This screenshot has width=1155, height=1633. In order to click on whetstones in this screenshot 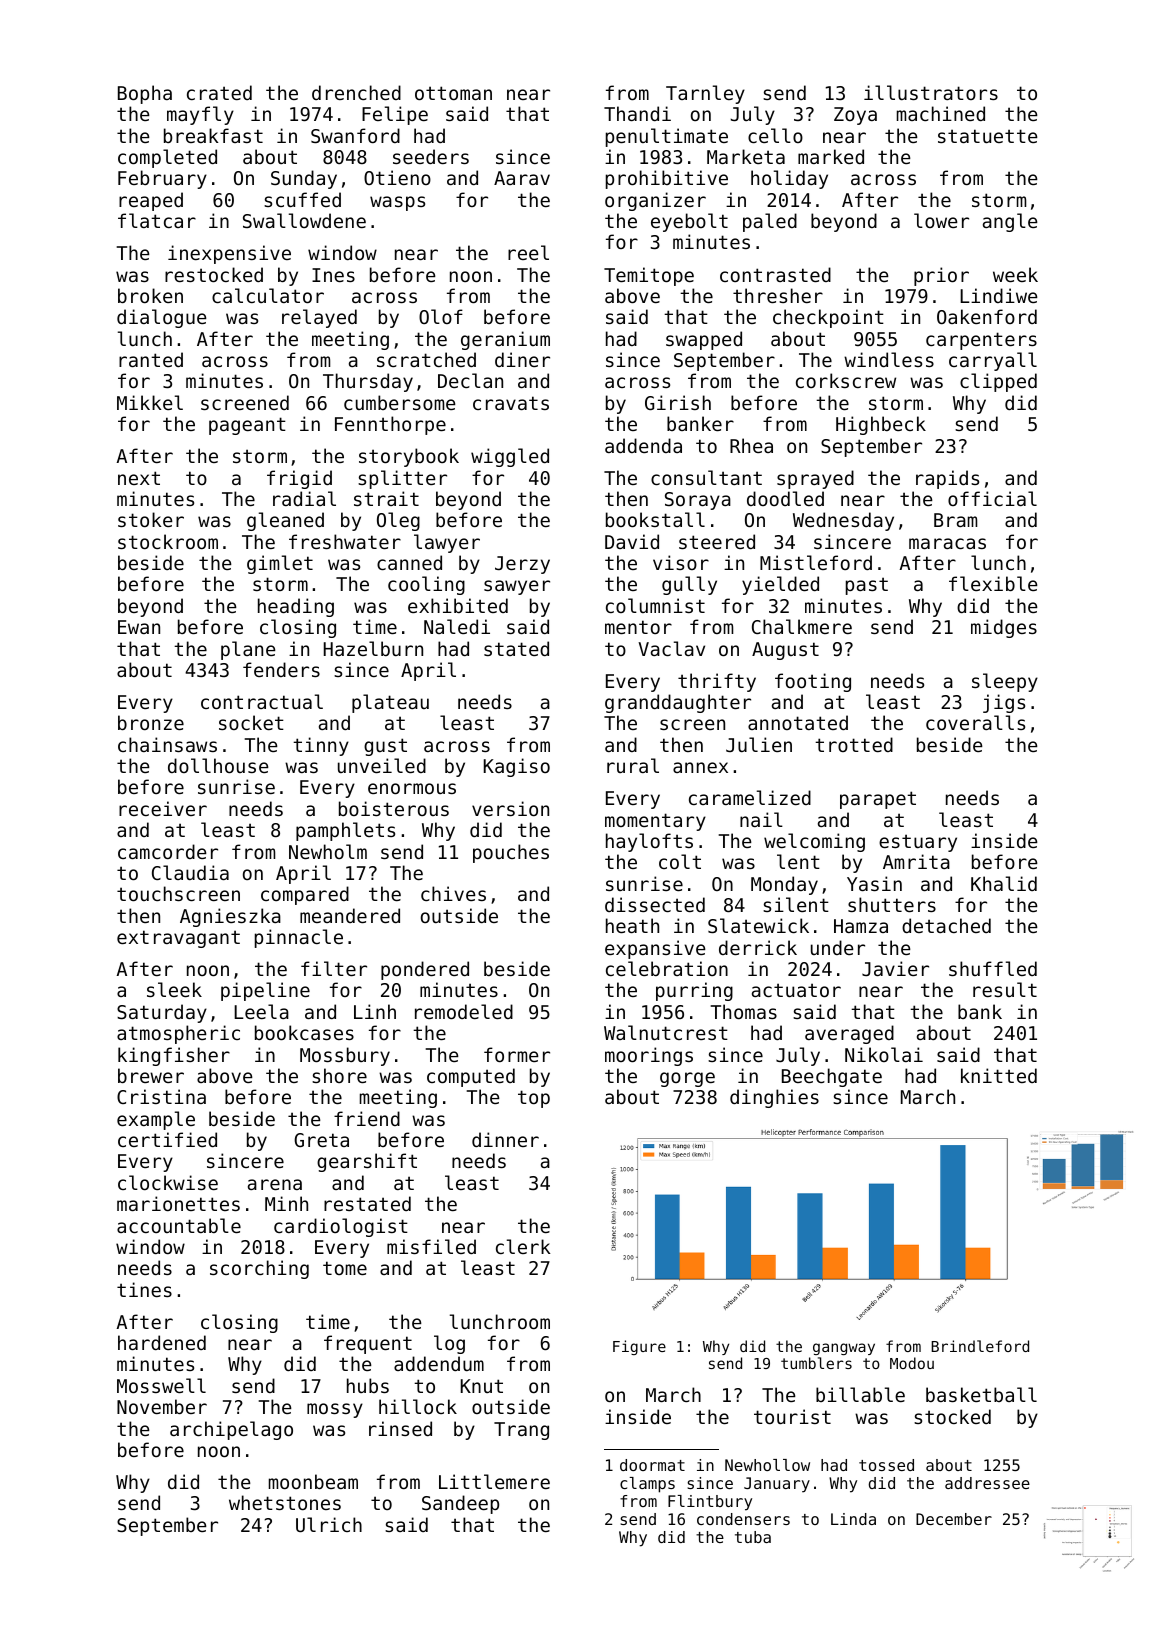, I will do `click(285, 1502)`.
